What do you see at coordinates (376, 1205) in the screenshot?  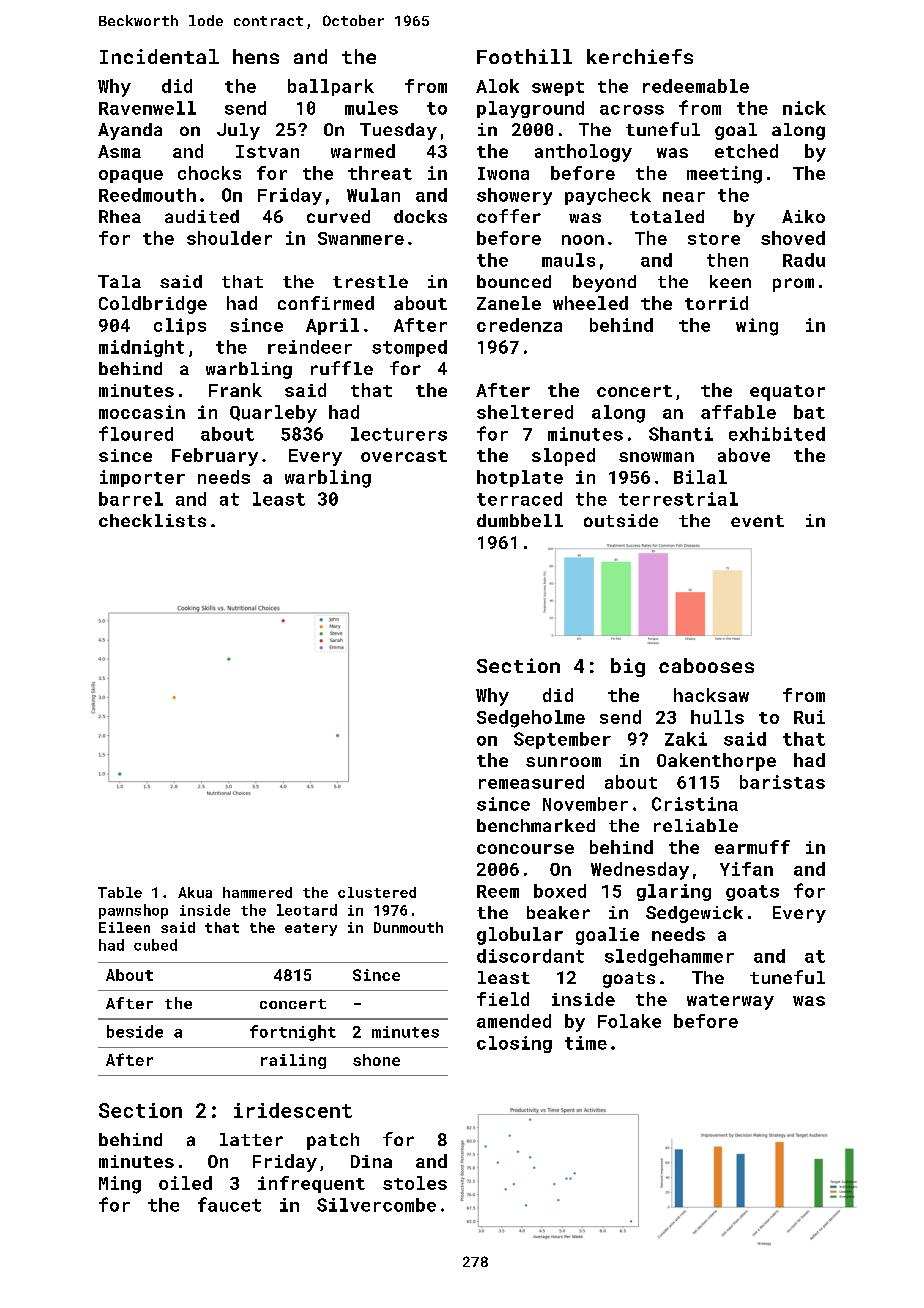 I see `Silvercombe` at bounding box center [376, 1205].
